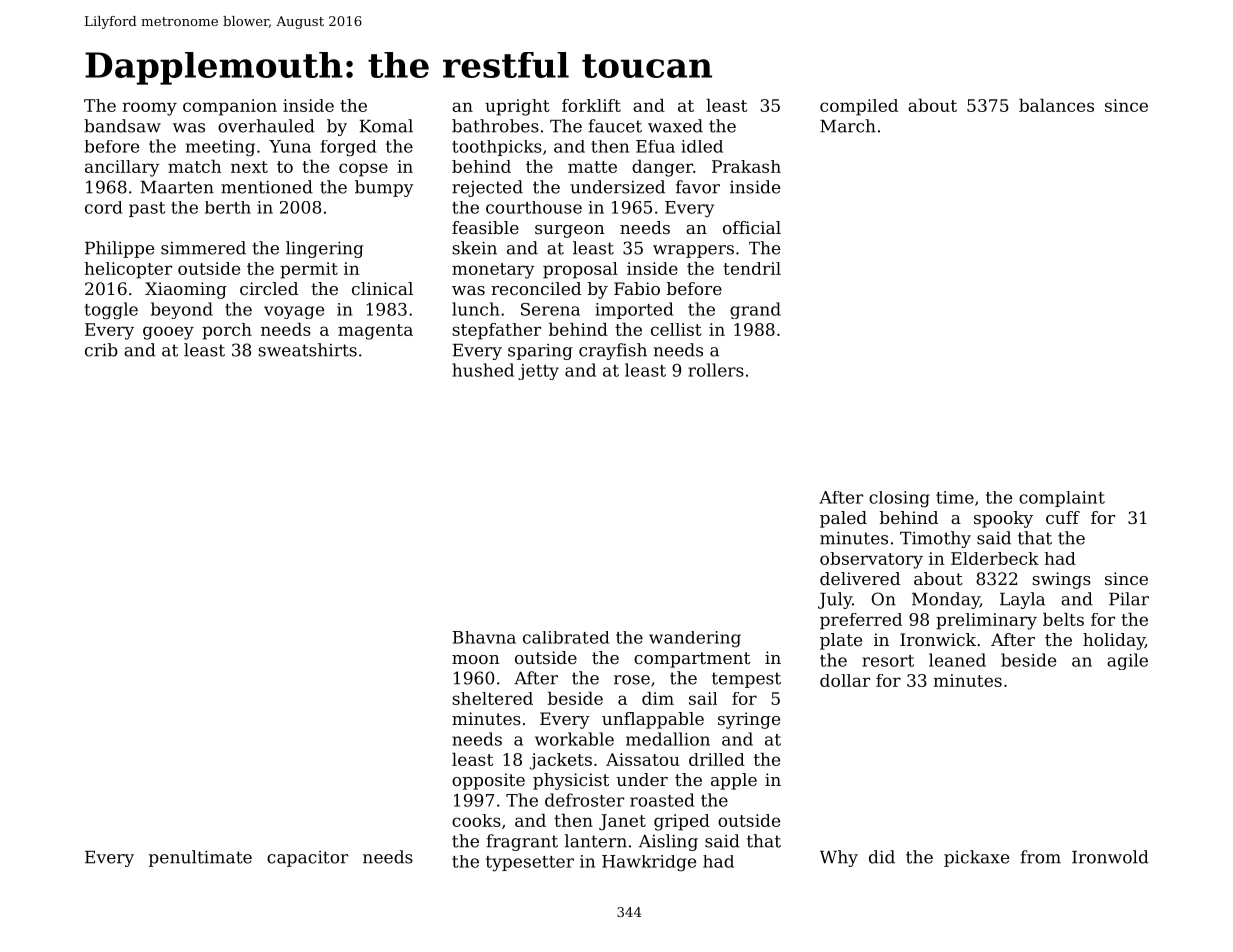 This image has height=952, width=1233. Describe the element at coordinates (1127, 661) in the image. I see `agile` at that location.
